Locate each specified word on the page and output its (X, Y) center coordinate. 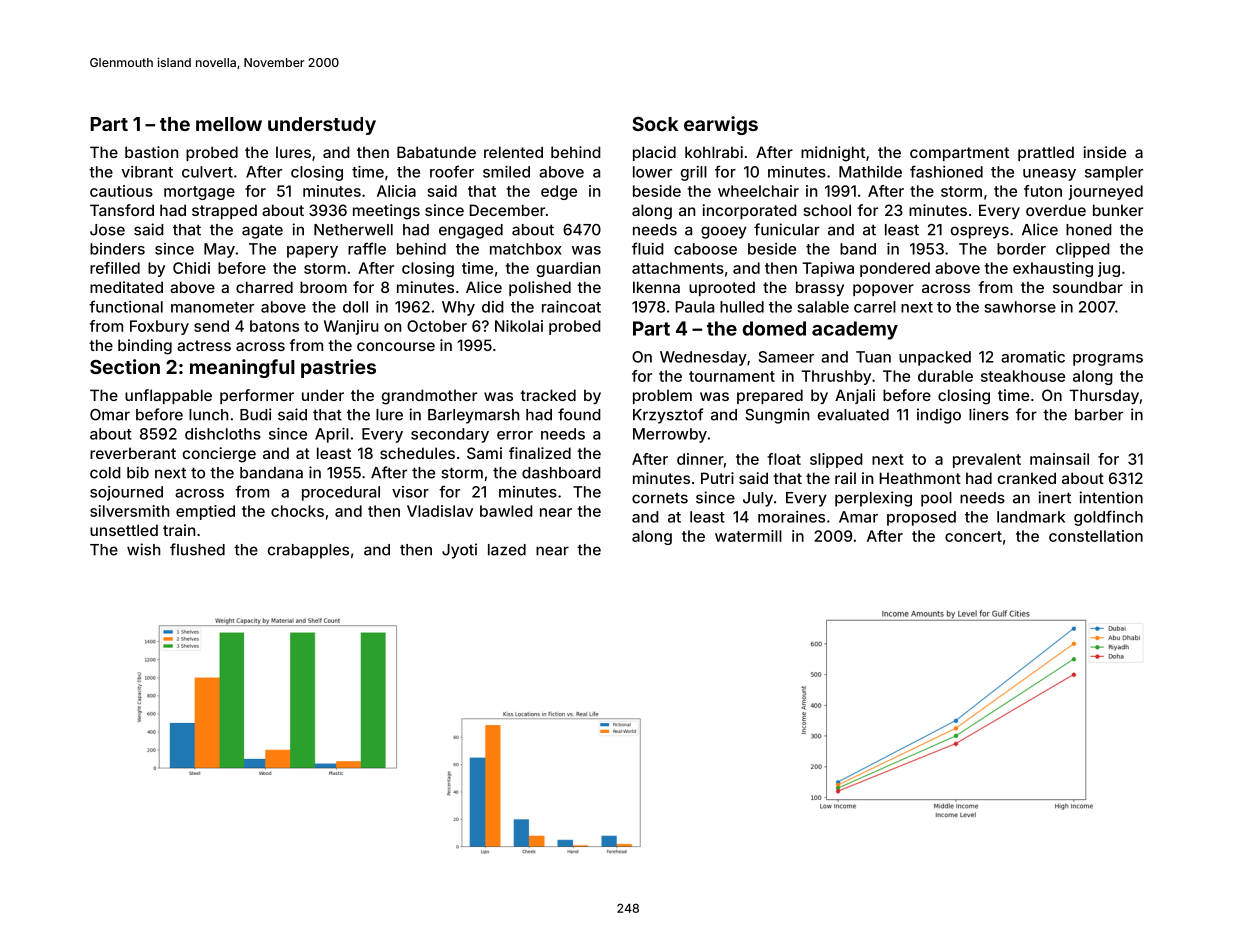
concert (973, 536)
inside (1105, 152)
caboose (705, 249)
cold (105, 473)
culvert (207, 172)
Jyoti (459, 551)
